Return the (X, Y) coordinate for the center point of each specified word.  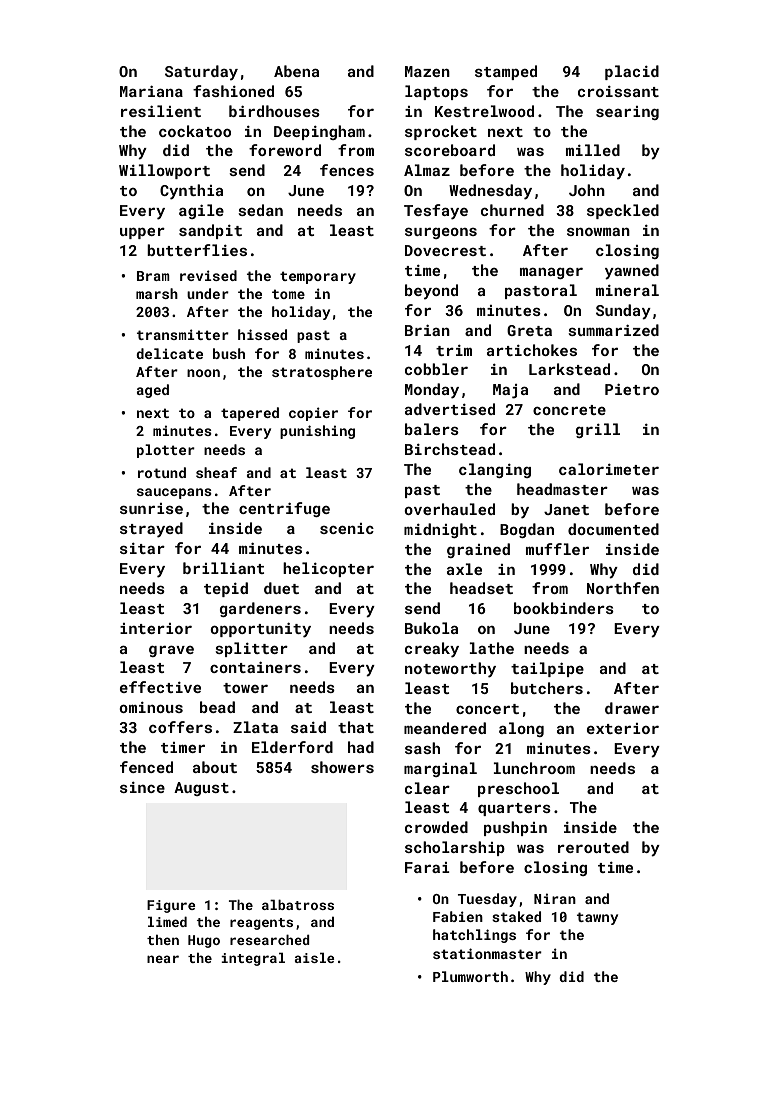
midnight (440, 530)
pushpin (515, 828)
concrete (569, 410)
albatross (298, 905)
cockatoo (195, 131)
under (208, 293)
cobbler (436, 369)
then (163, 940)
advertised (450, 409)
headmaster (562, 489)
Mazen (427, 71)
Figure (171, 906)
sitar (142, 548)
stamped (506, 72)
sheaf (216, 472)
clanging (495, 470)
